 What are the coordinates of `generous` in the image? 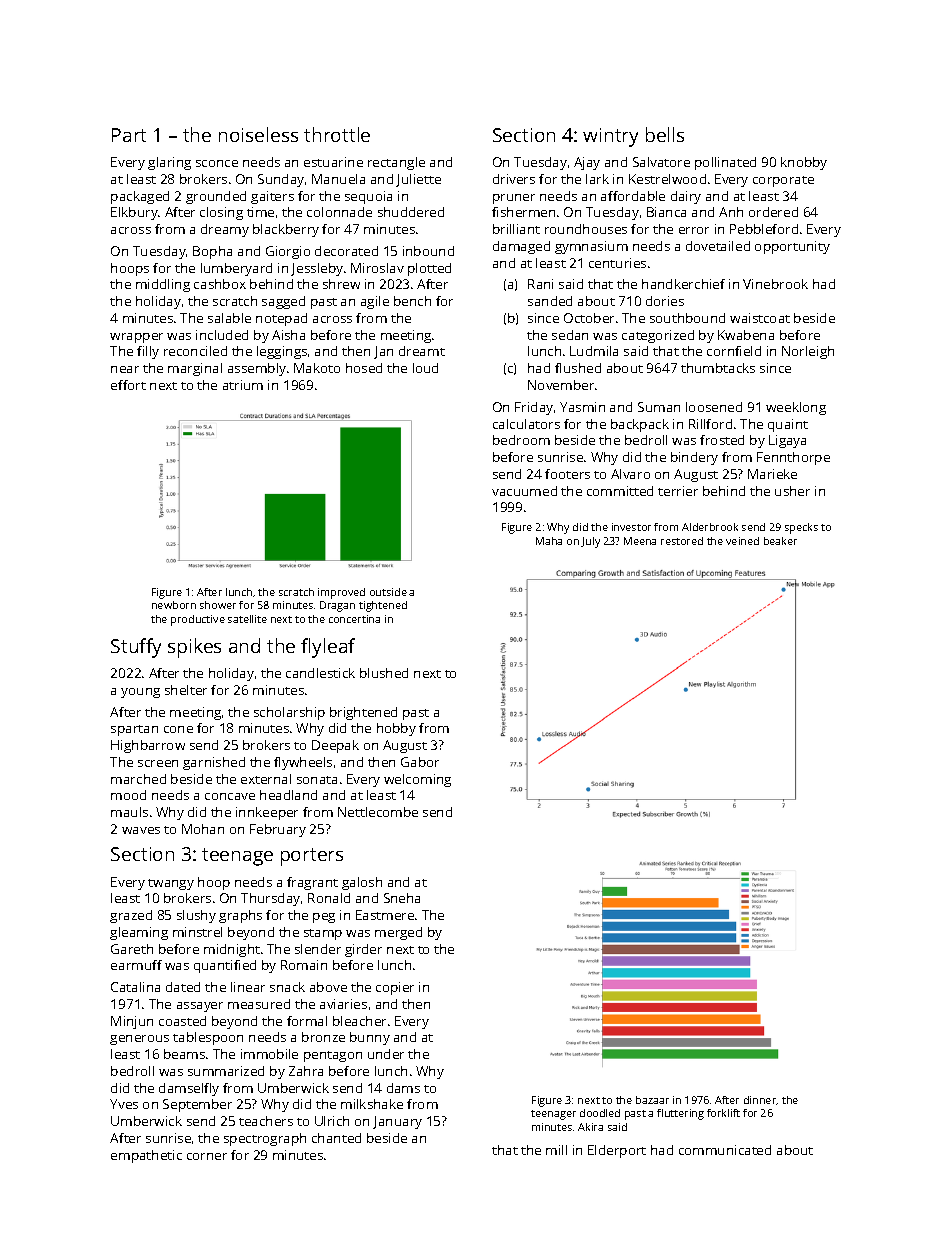 It's located at (139, 1040).
